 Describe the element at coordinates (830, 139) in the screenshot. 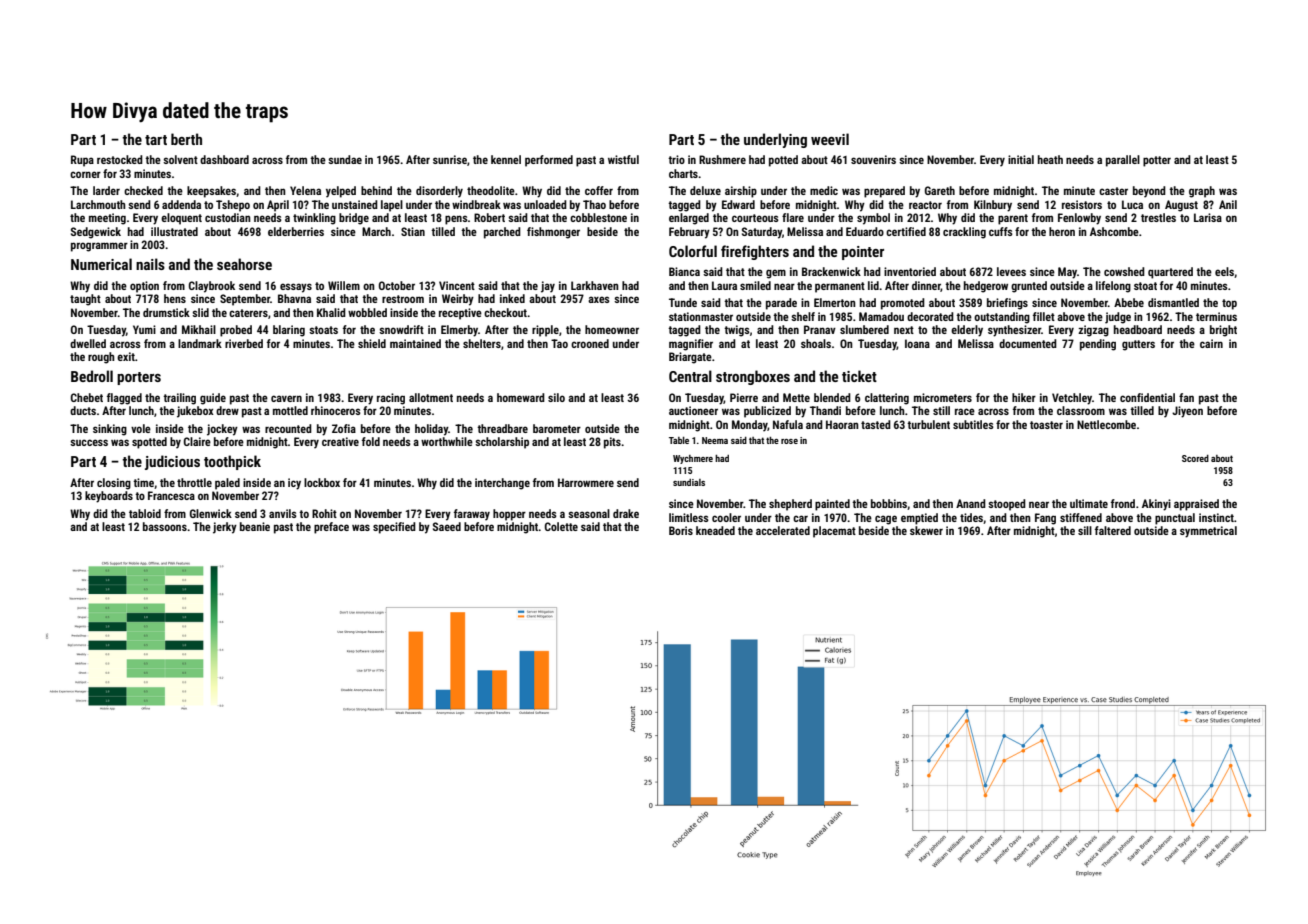

I see `weevil` at that location.
